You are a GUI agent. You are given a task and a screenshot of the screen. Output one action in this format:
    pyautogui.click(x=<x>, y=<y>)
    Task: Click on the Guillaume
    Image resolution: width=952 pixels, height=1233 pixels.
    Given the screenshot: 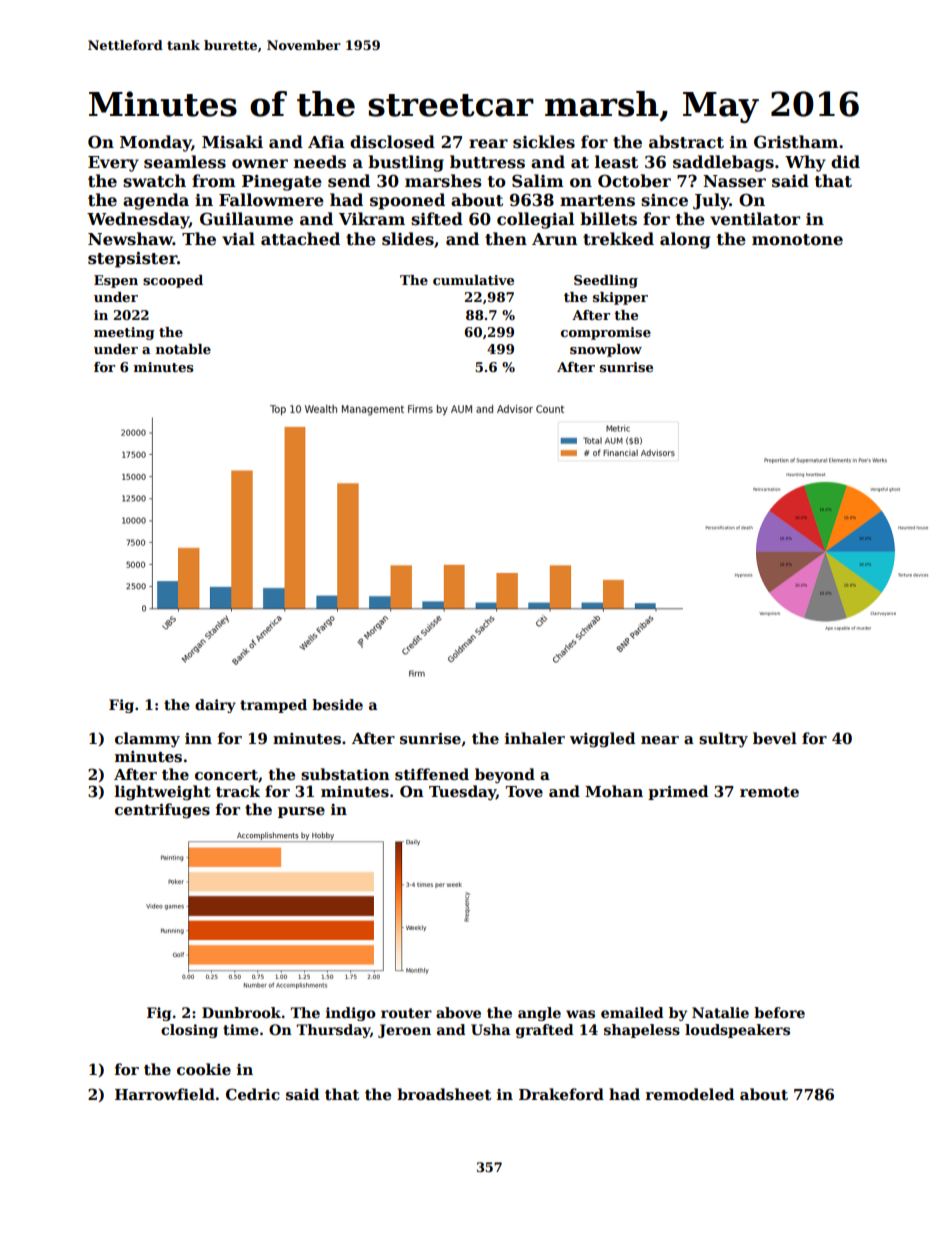 What is the action you would take?
    pyautogui.click(x=246, y=219)
